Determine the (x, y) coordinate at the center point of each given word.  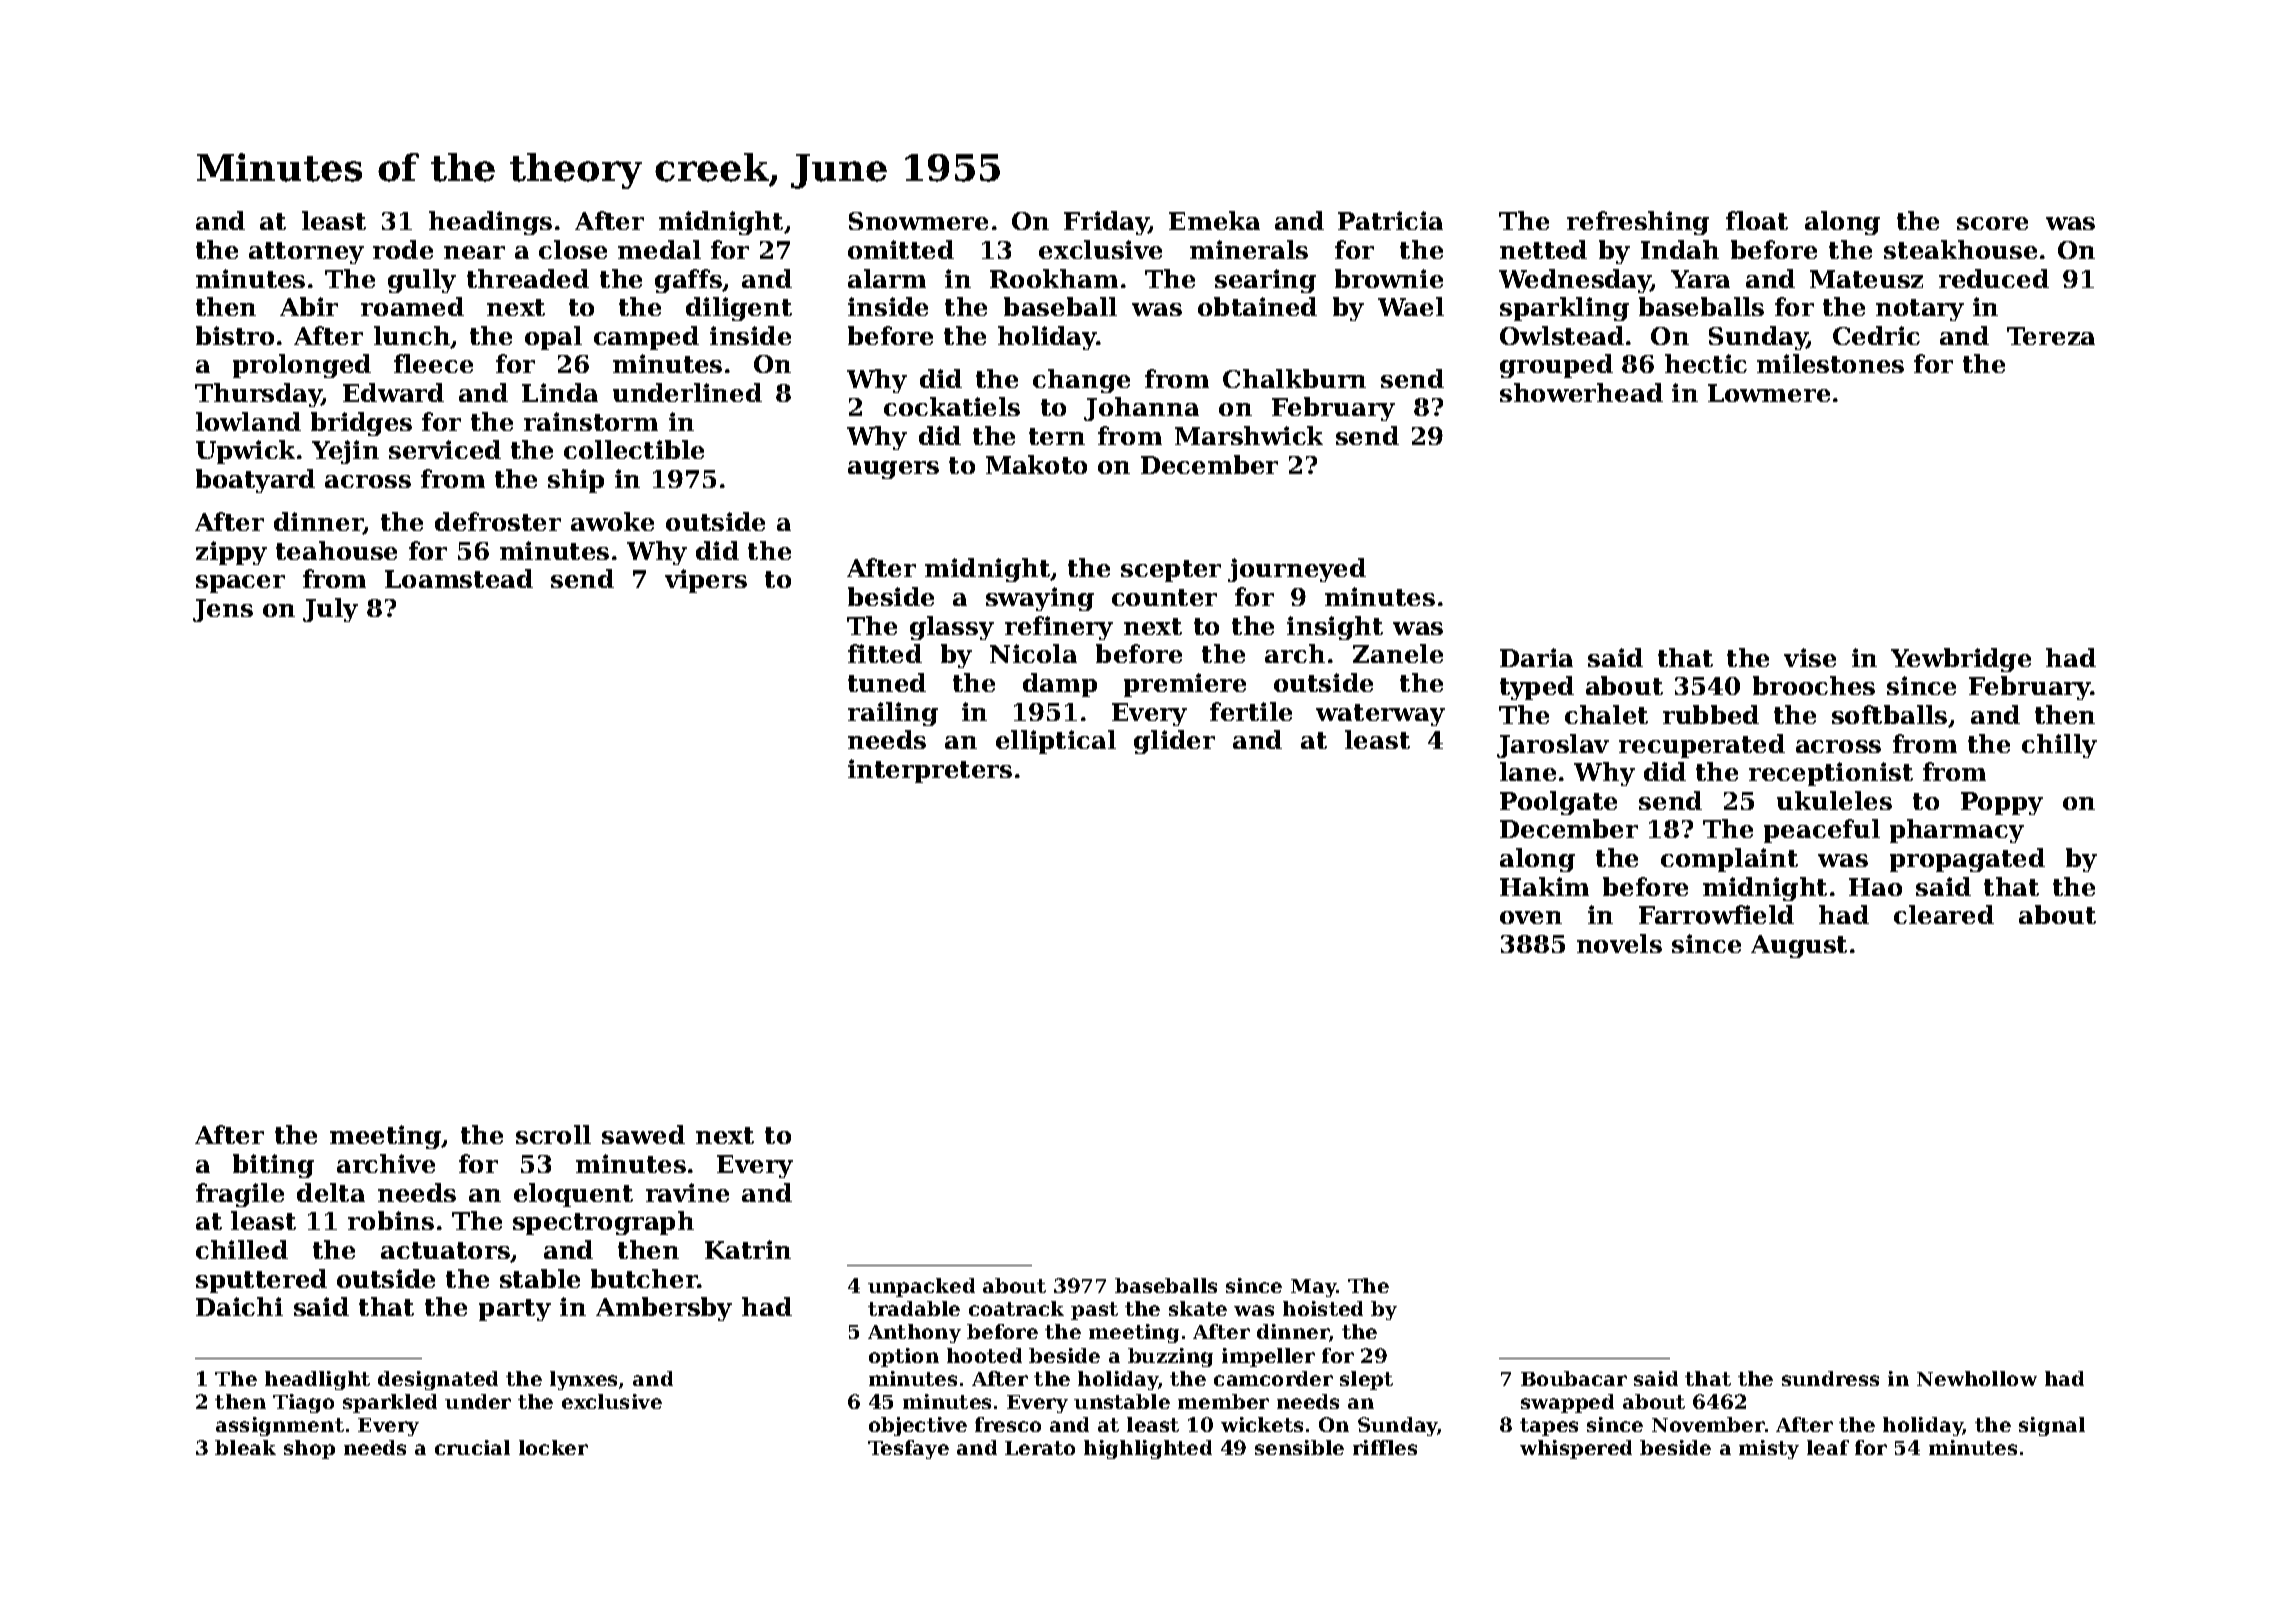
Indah (1680, 249)
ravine (687, 1192)
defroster (498, 521)
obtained (1257, 306)
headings (490, 223)
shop (309, 1449)
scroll (553, 1134)
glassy (952, 628)
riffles (1385, 1447)
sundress (1830, 1378)
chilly (2059, 746)
